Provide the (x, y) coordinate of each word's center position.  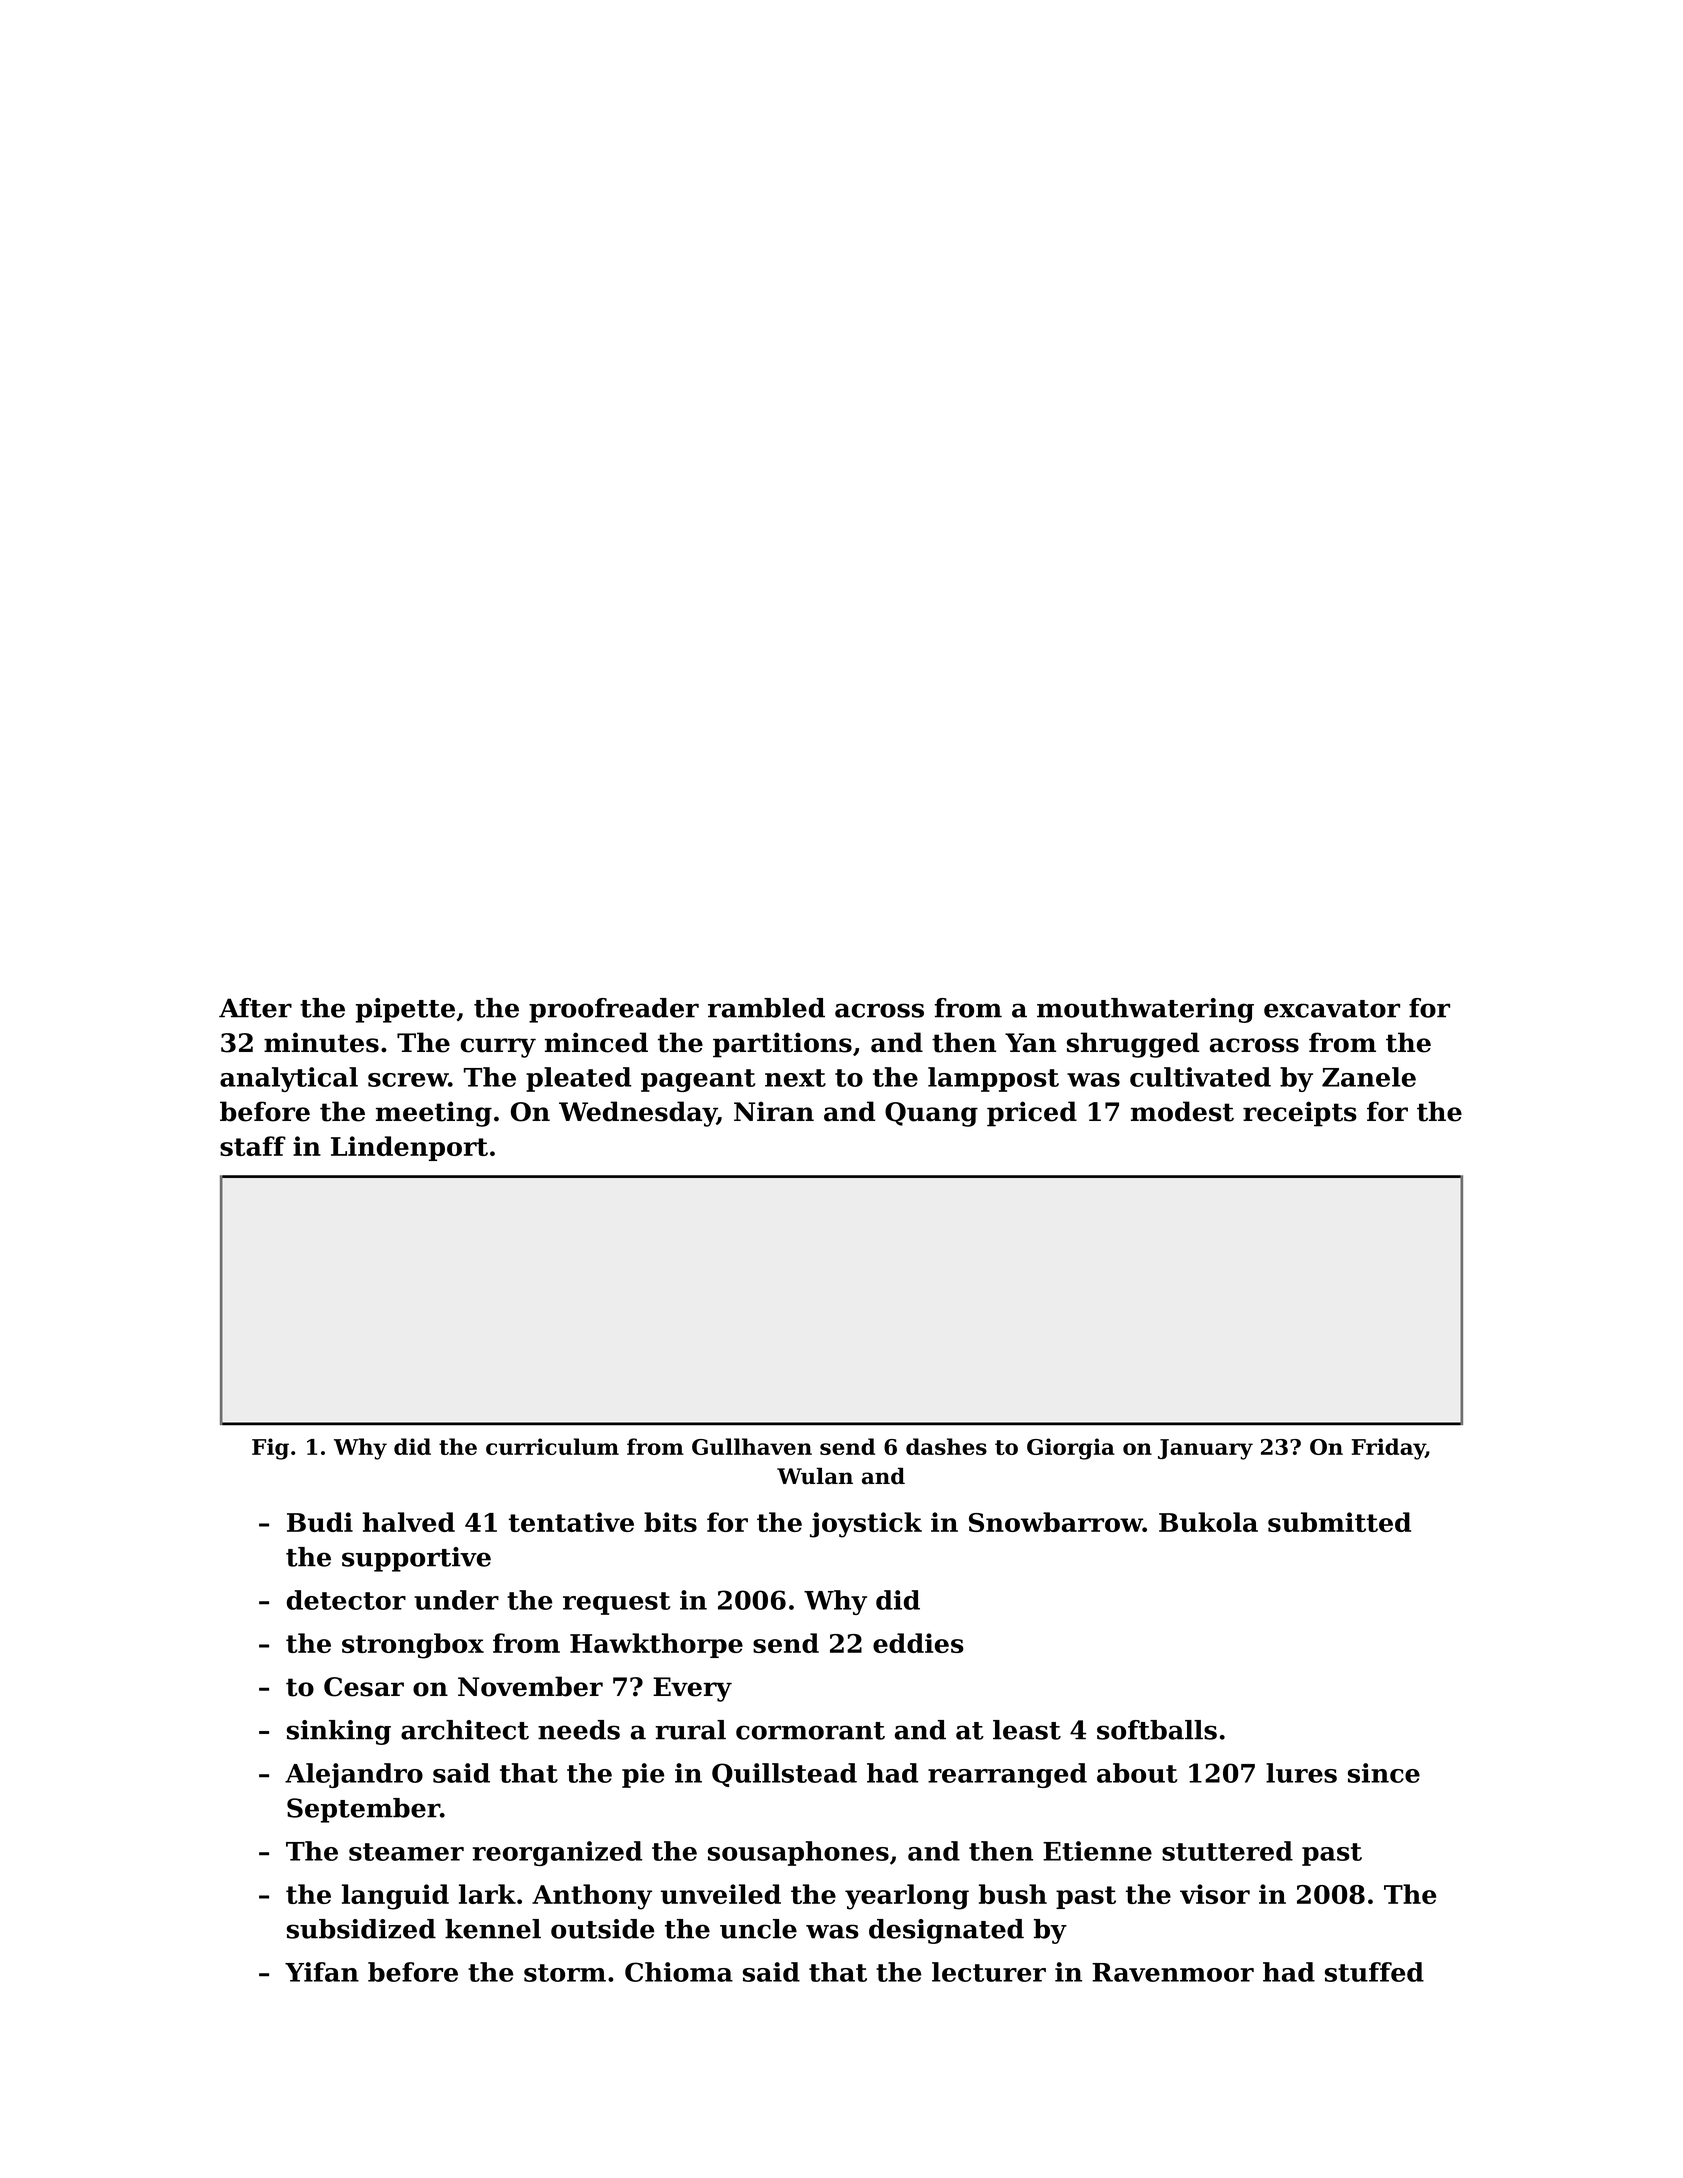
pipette (405, 1010)
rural (690, 1730)
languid (395, 1897)
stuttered (1227, 1851)
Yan (1030, 1043)
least (1027, 1730)
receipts (1300, 1114)
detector (346, 1600)
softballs (1157, 1730)
